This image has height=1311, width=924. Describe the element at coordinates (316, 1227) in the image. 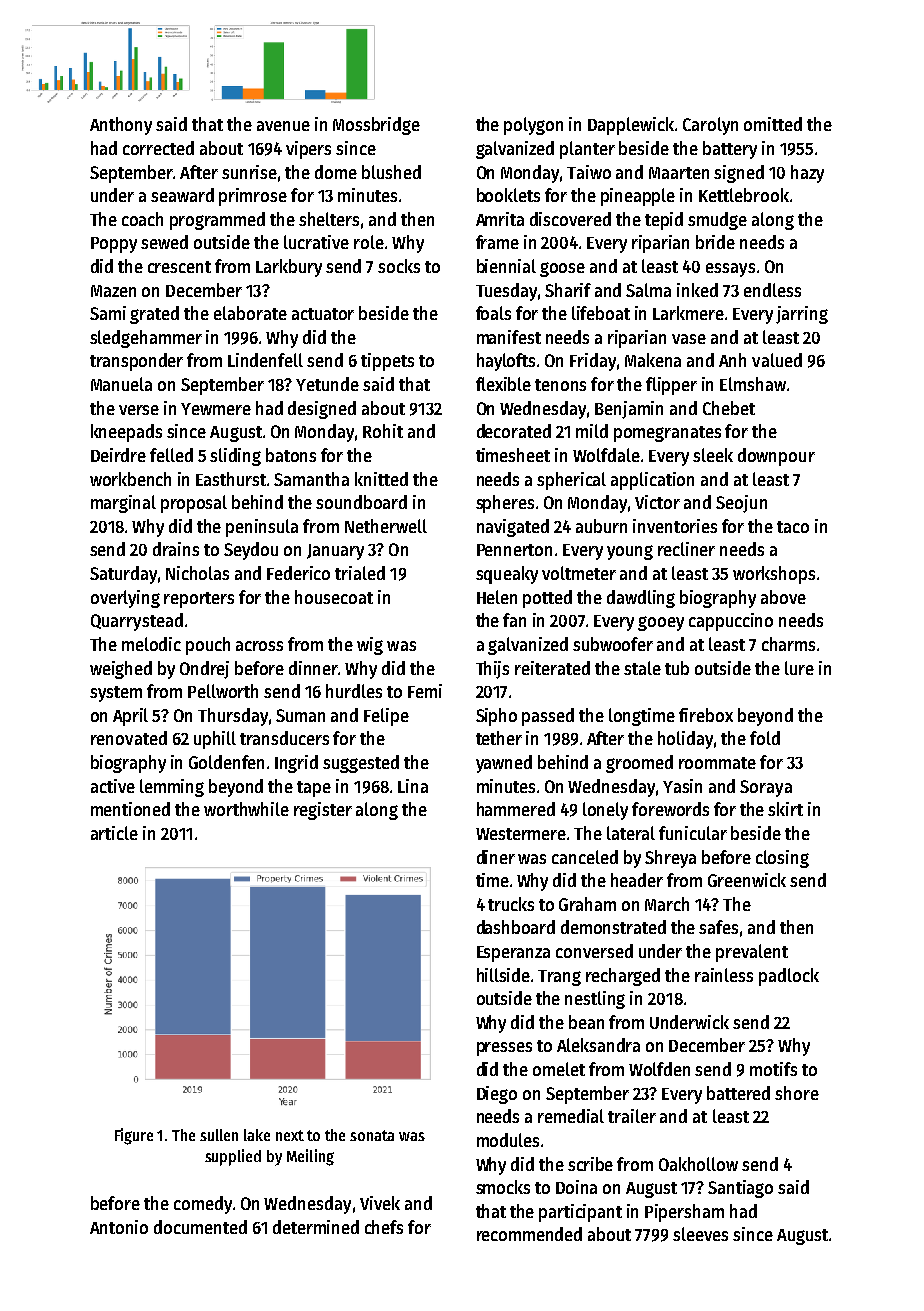

I see `determined` at that location.
